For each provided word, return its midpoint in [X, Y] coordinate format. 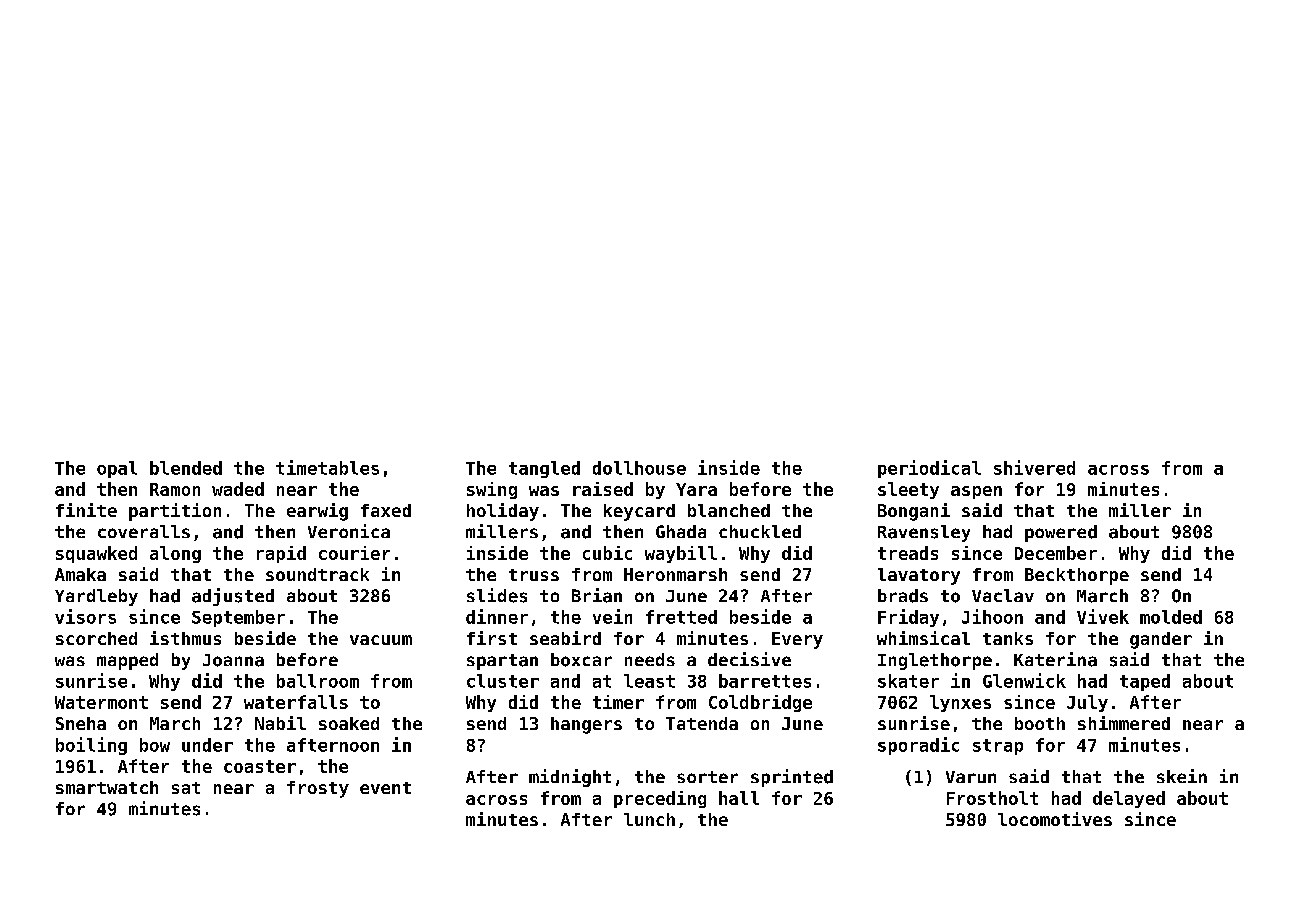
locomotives [1055, 819]
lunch [649, 819]
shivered [1034, 467]
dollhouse [639, 468]
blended [186, 468]
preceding [660, 799]
